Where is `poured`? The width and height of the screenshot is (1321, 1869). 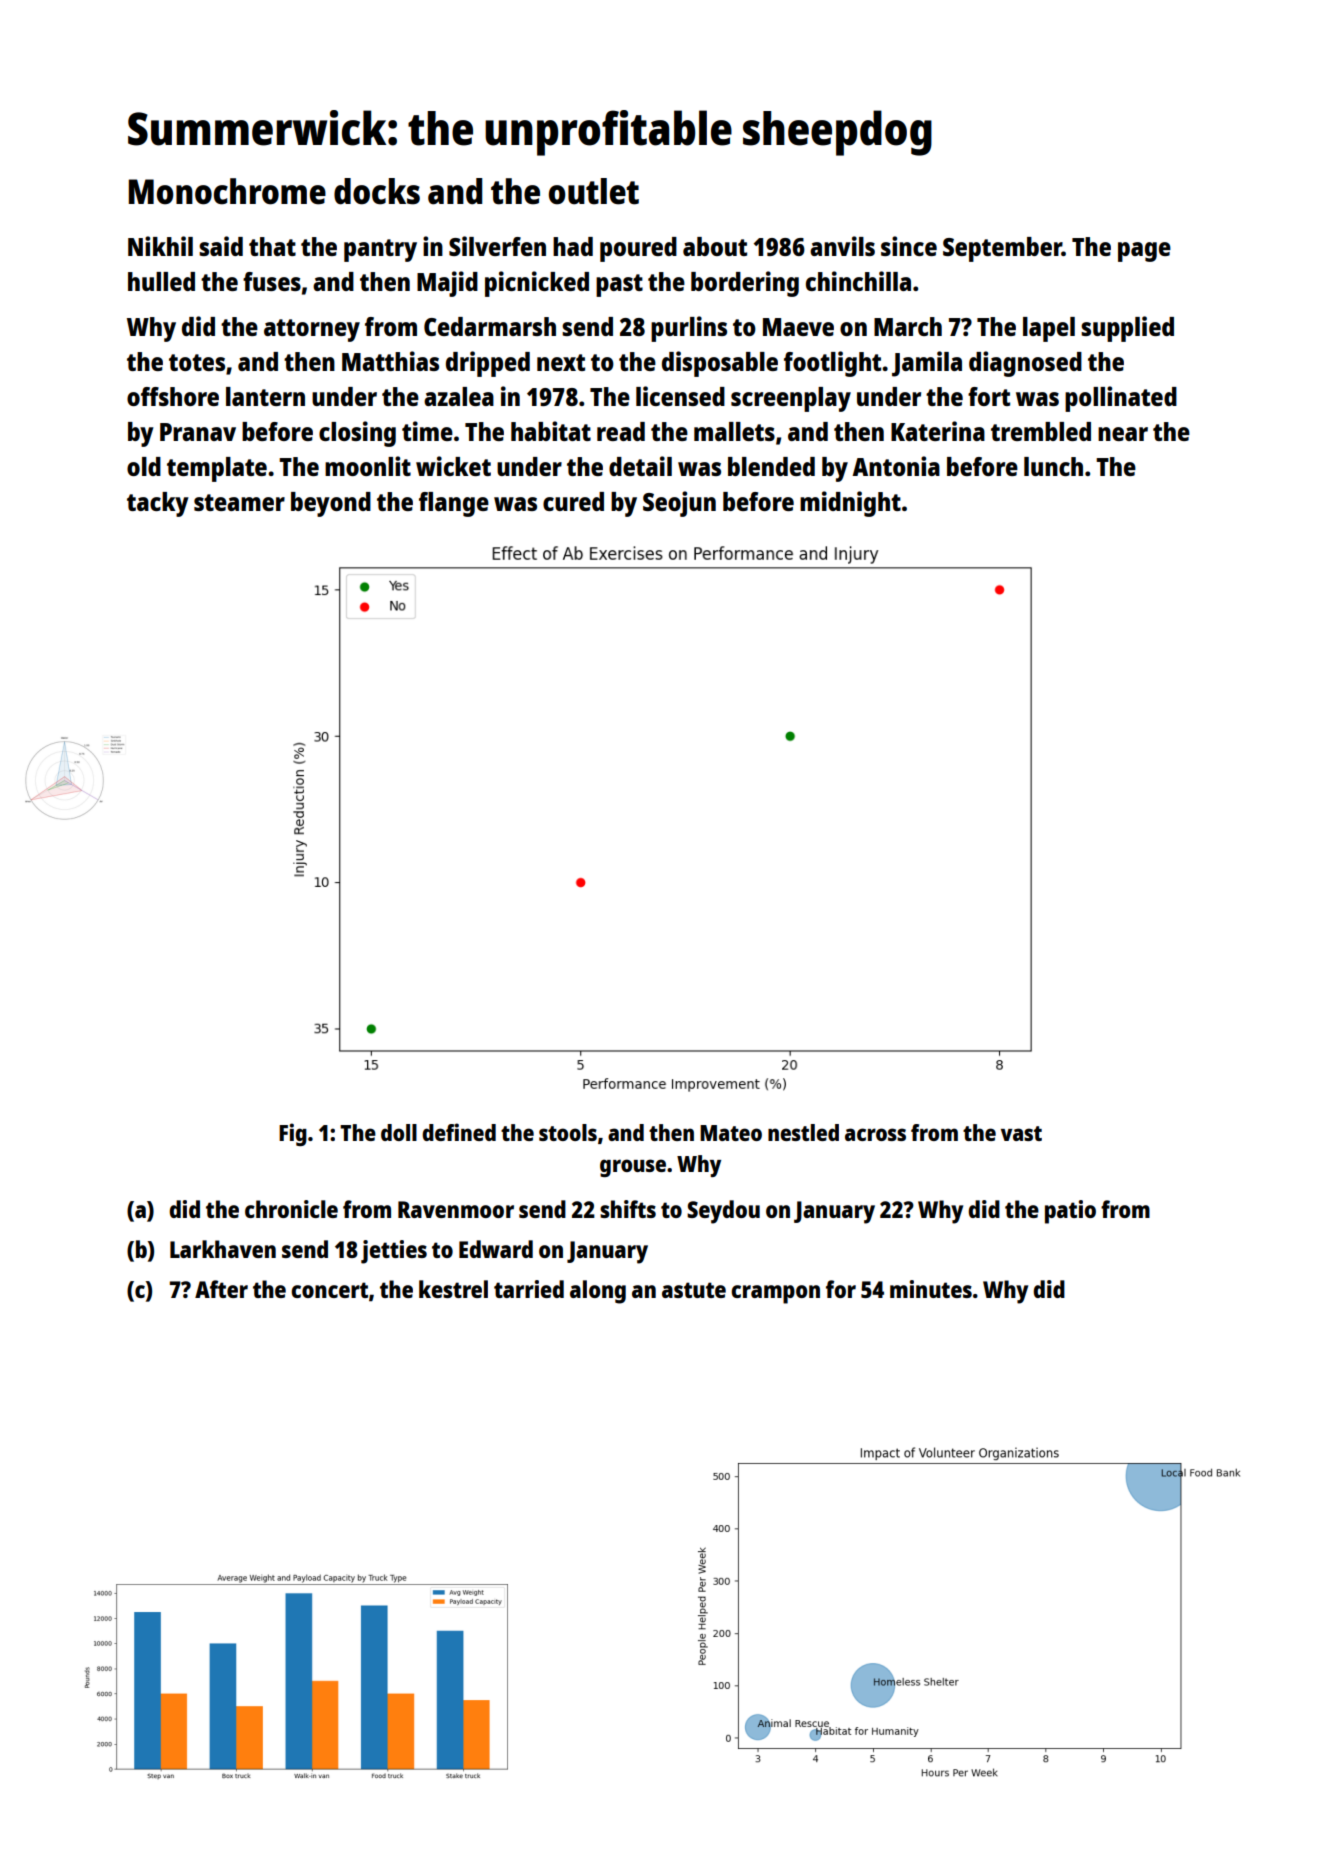 poured is located at coordinates (638, 249).
